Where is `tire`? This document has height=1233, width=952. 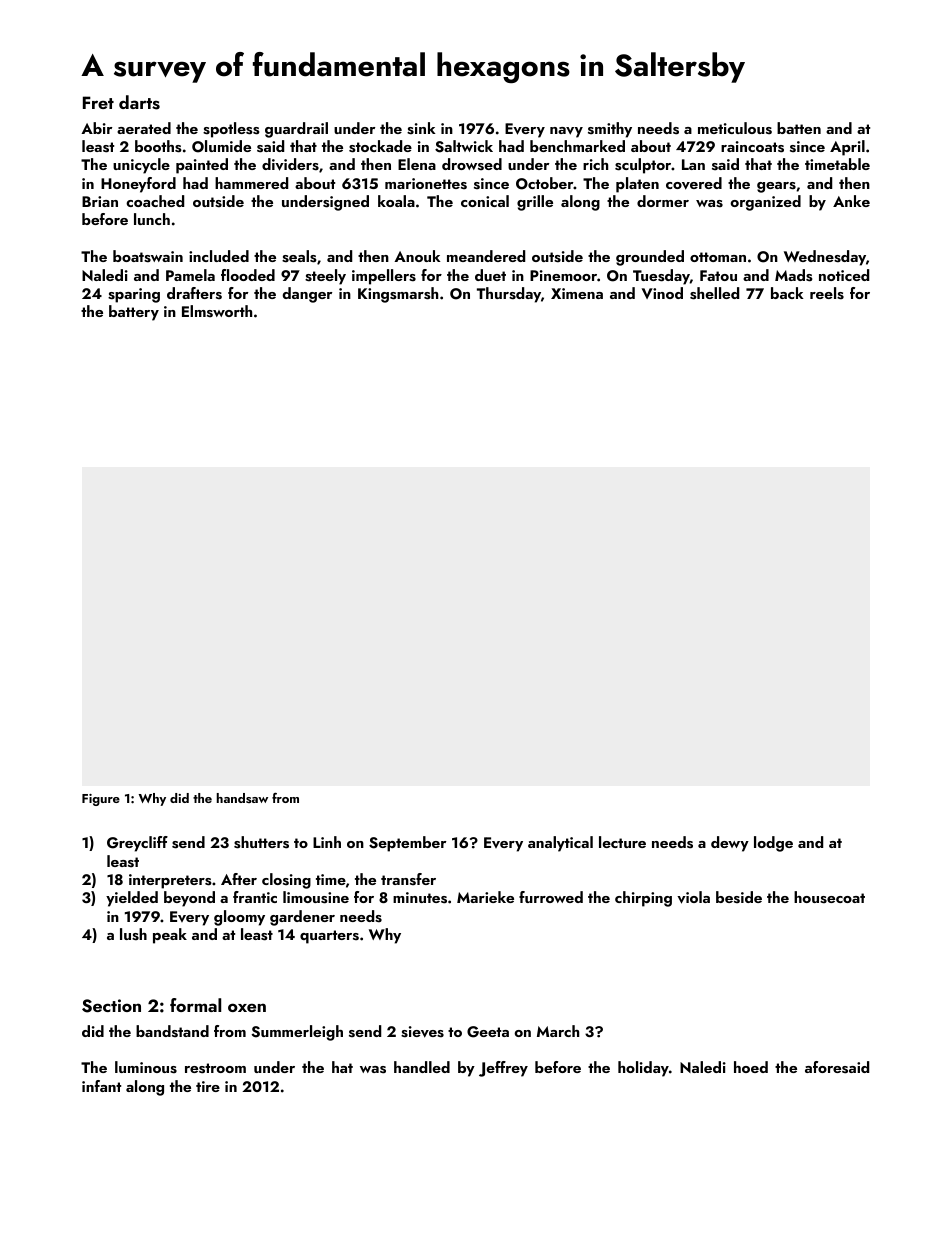 tire is located at coordinates (208, 1086).
